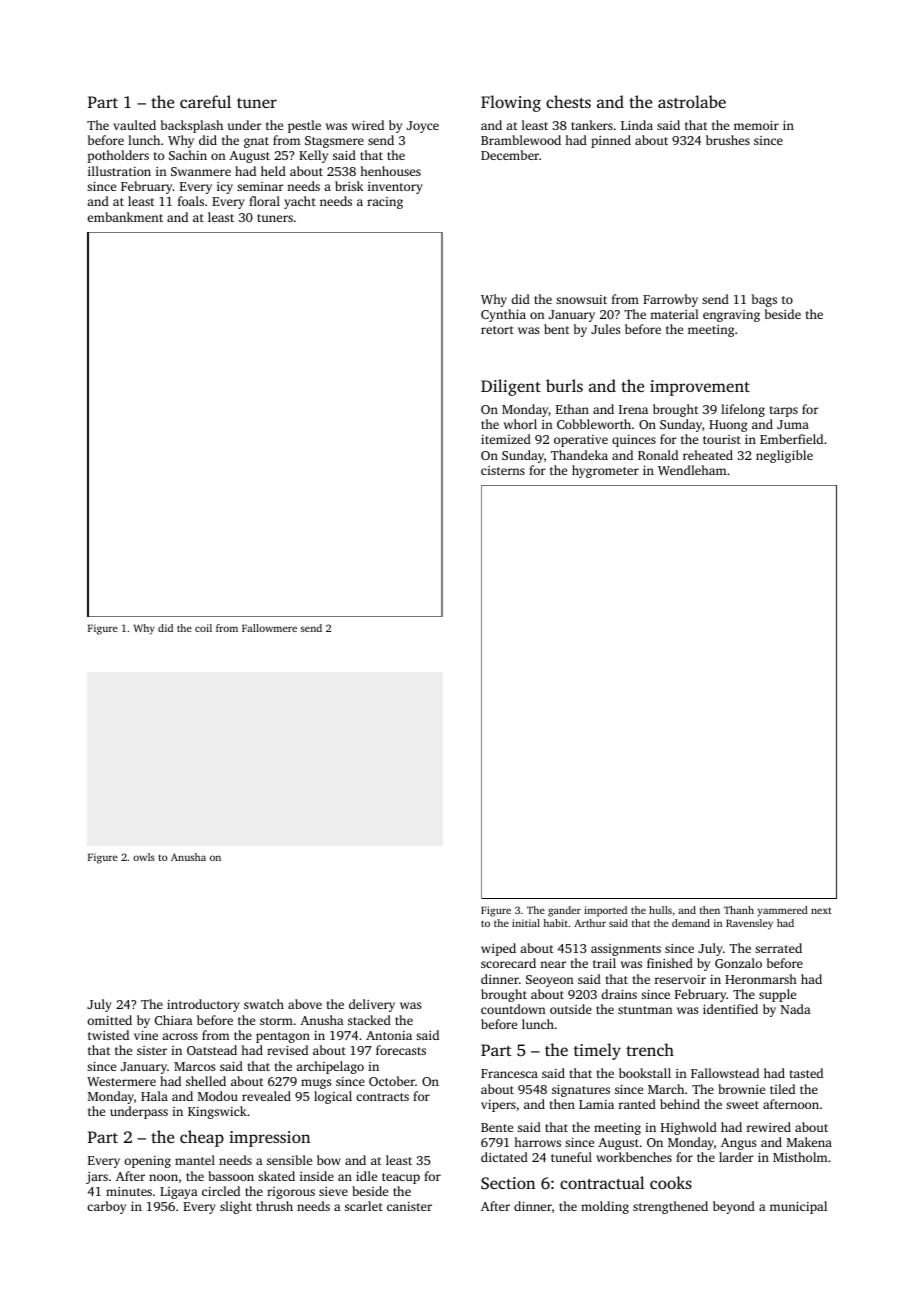  What do you see at coordinates (564, 911) in the screenshot?
I see `gander` at bounding box center [564, 911].
